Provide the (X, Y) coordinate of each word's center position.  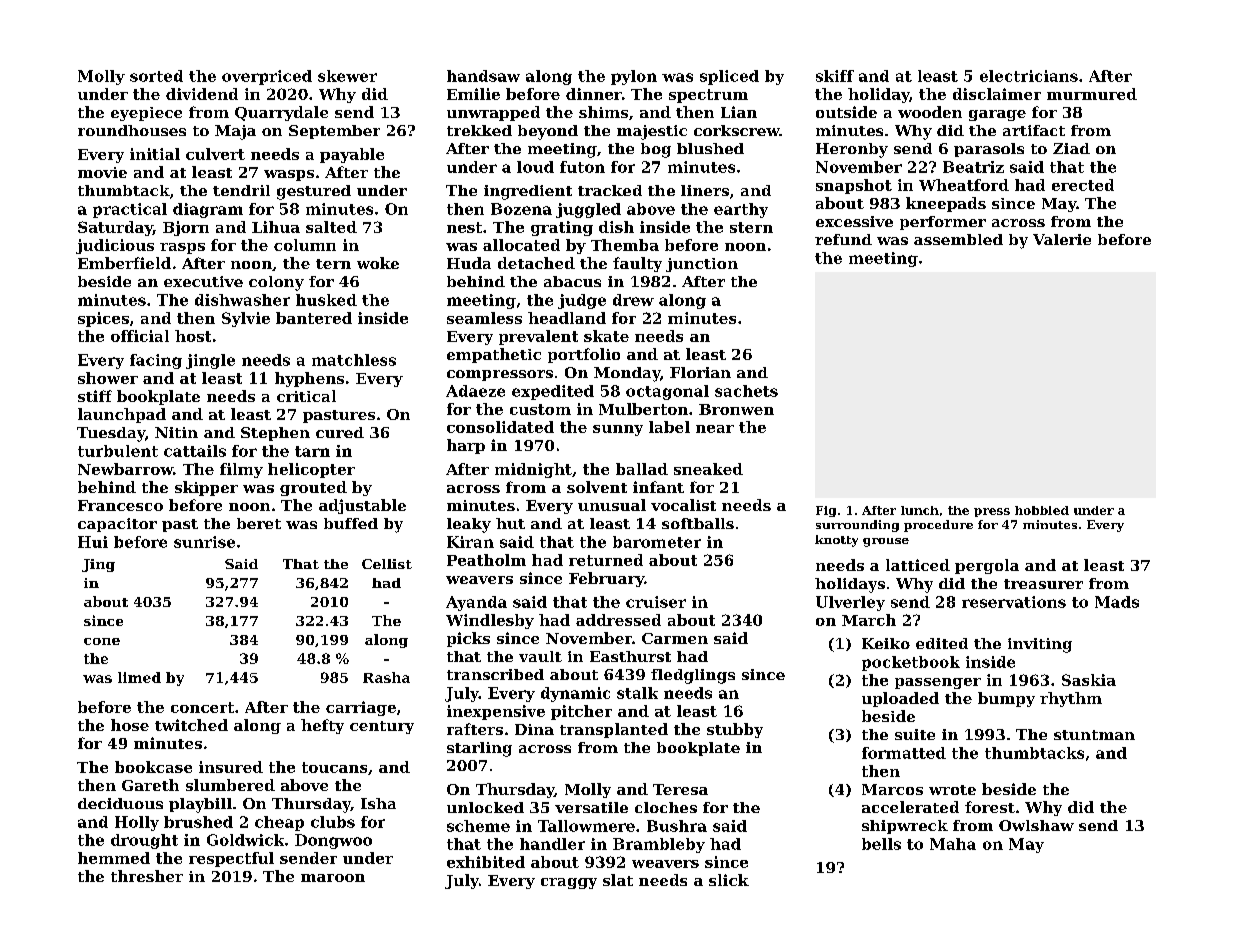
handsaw (483, 76)
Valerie (1062, 239)
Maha (953, 844)
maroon (333, 878)
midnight (533, 470)
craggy (569, 883)
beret (259, 523)
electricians (1029, 76)
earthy (741, 210)
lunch (920, 510)
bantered (314, 318)
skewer (347, 76)
